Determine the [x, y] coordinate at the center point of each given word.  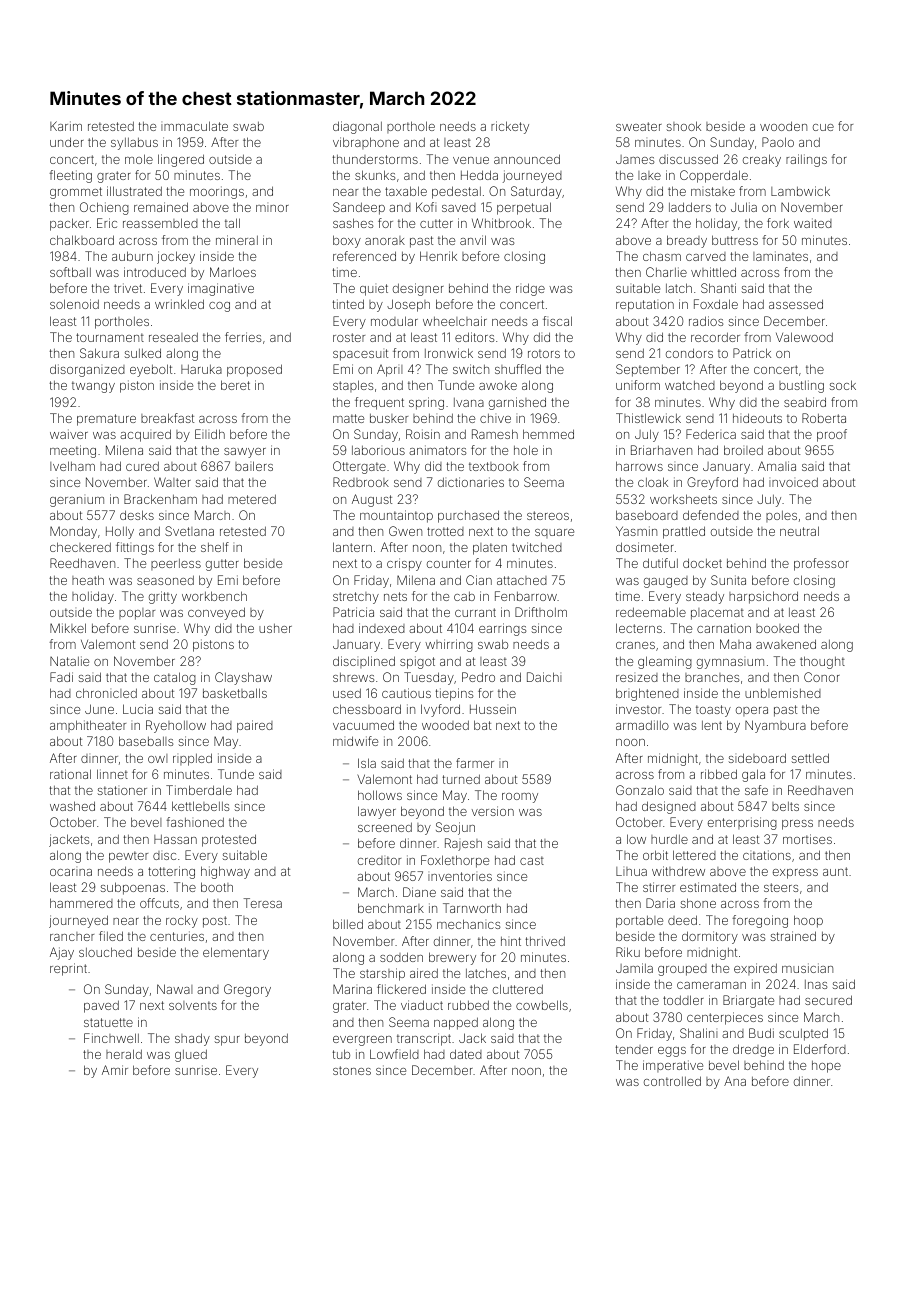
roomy [520, 798]
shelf [215, 547]
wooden [783, 126]
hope [826, 1066]
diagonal [357, 127]
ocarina [71, 872]
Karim [66, 126]
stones [352, 1070]
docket [702, 563]
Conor [822, 677]
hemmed [548, 434]
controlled [672, 1081]
